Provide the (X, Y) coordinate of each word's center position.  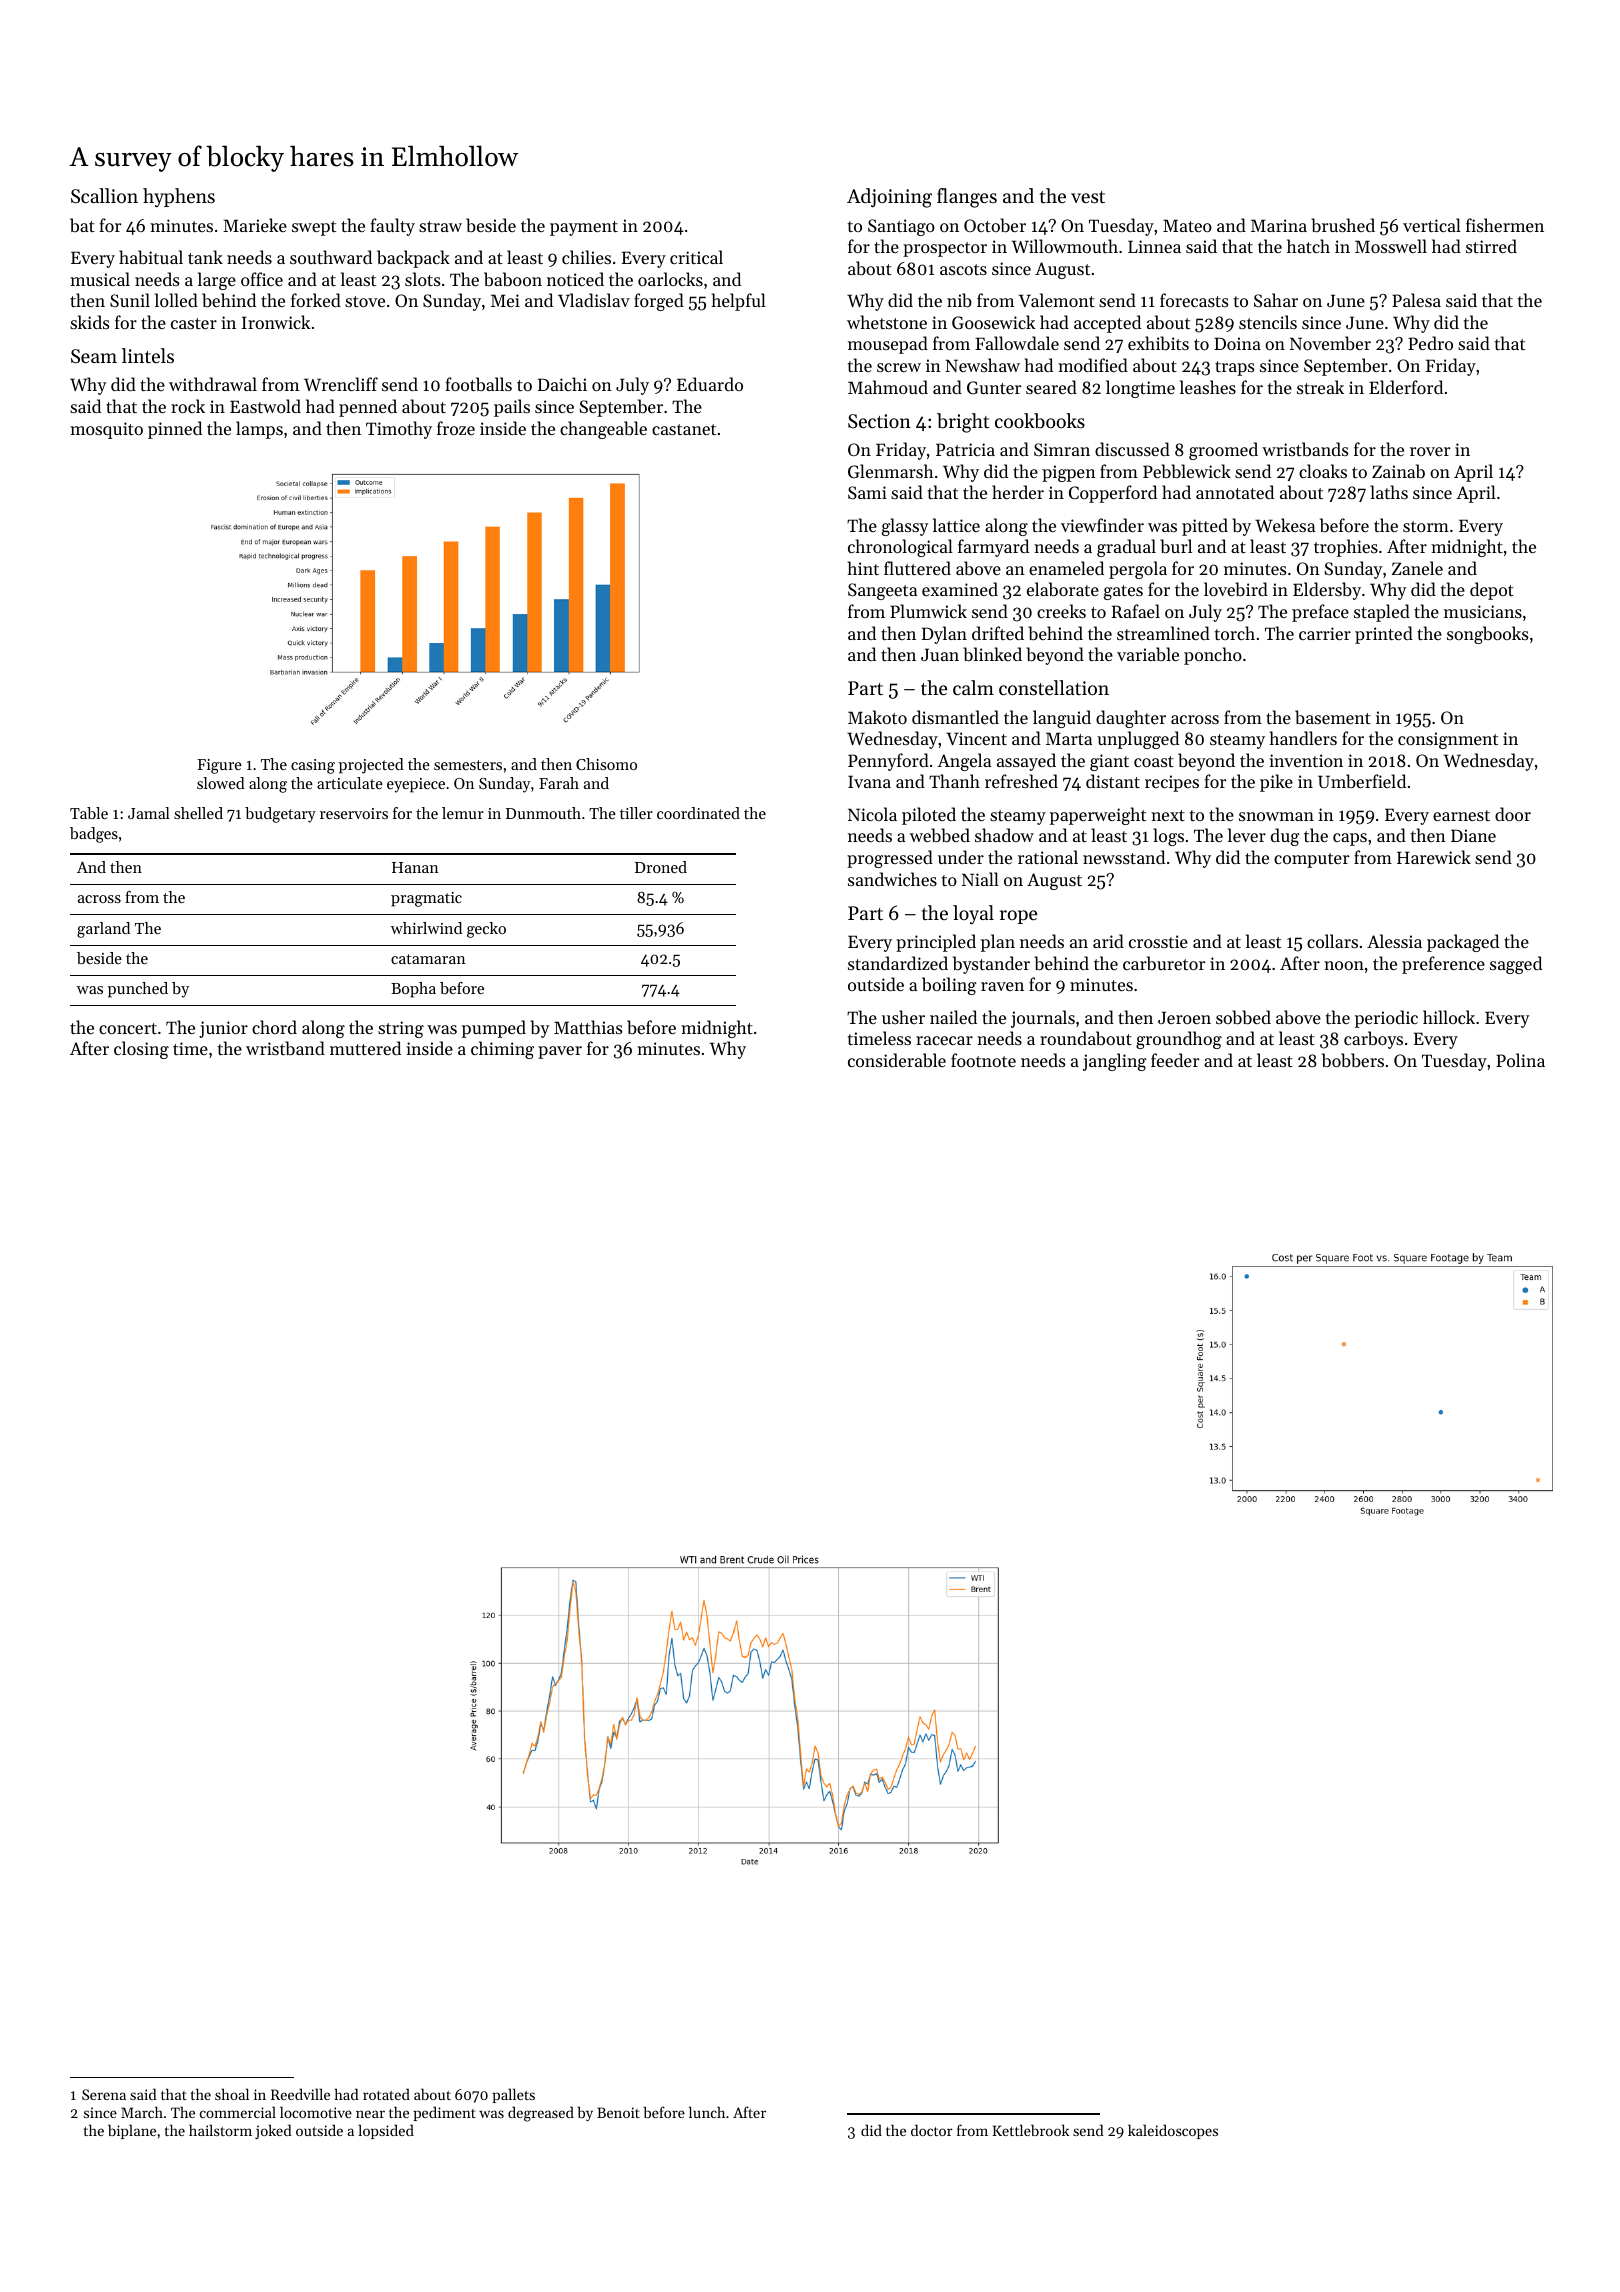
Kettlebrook (1030, 2130)
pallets (513, 2095)
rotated (386, 2094)
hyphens (179, 197)
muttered (365, 1048)
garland (103, 930)
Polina (1520, 1060)
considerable (897, 1060)
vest (1088, 197)
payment (584, 228)
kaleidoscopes (1173, 2131)
